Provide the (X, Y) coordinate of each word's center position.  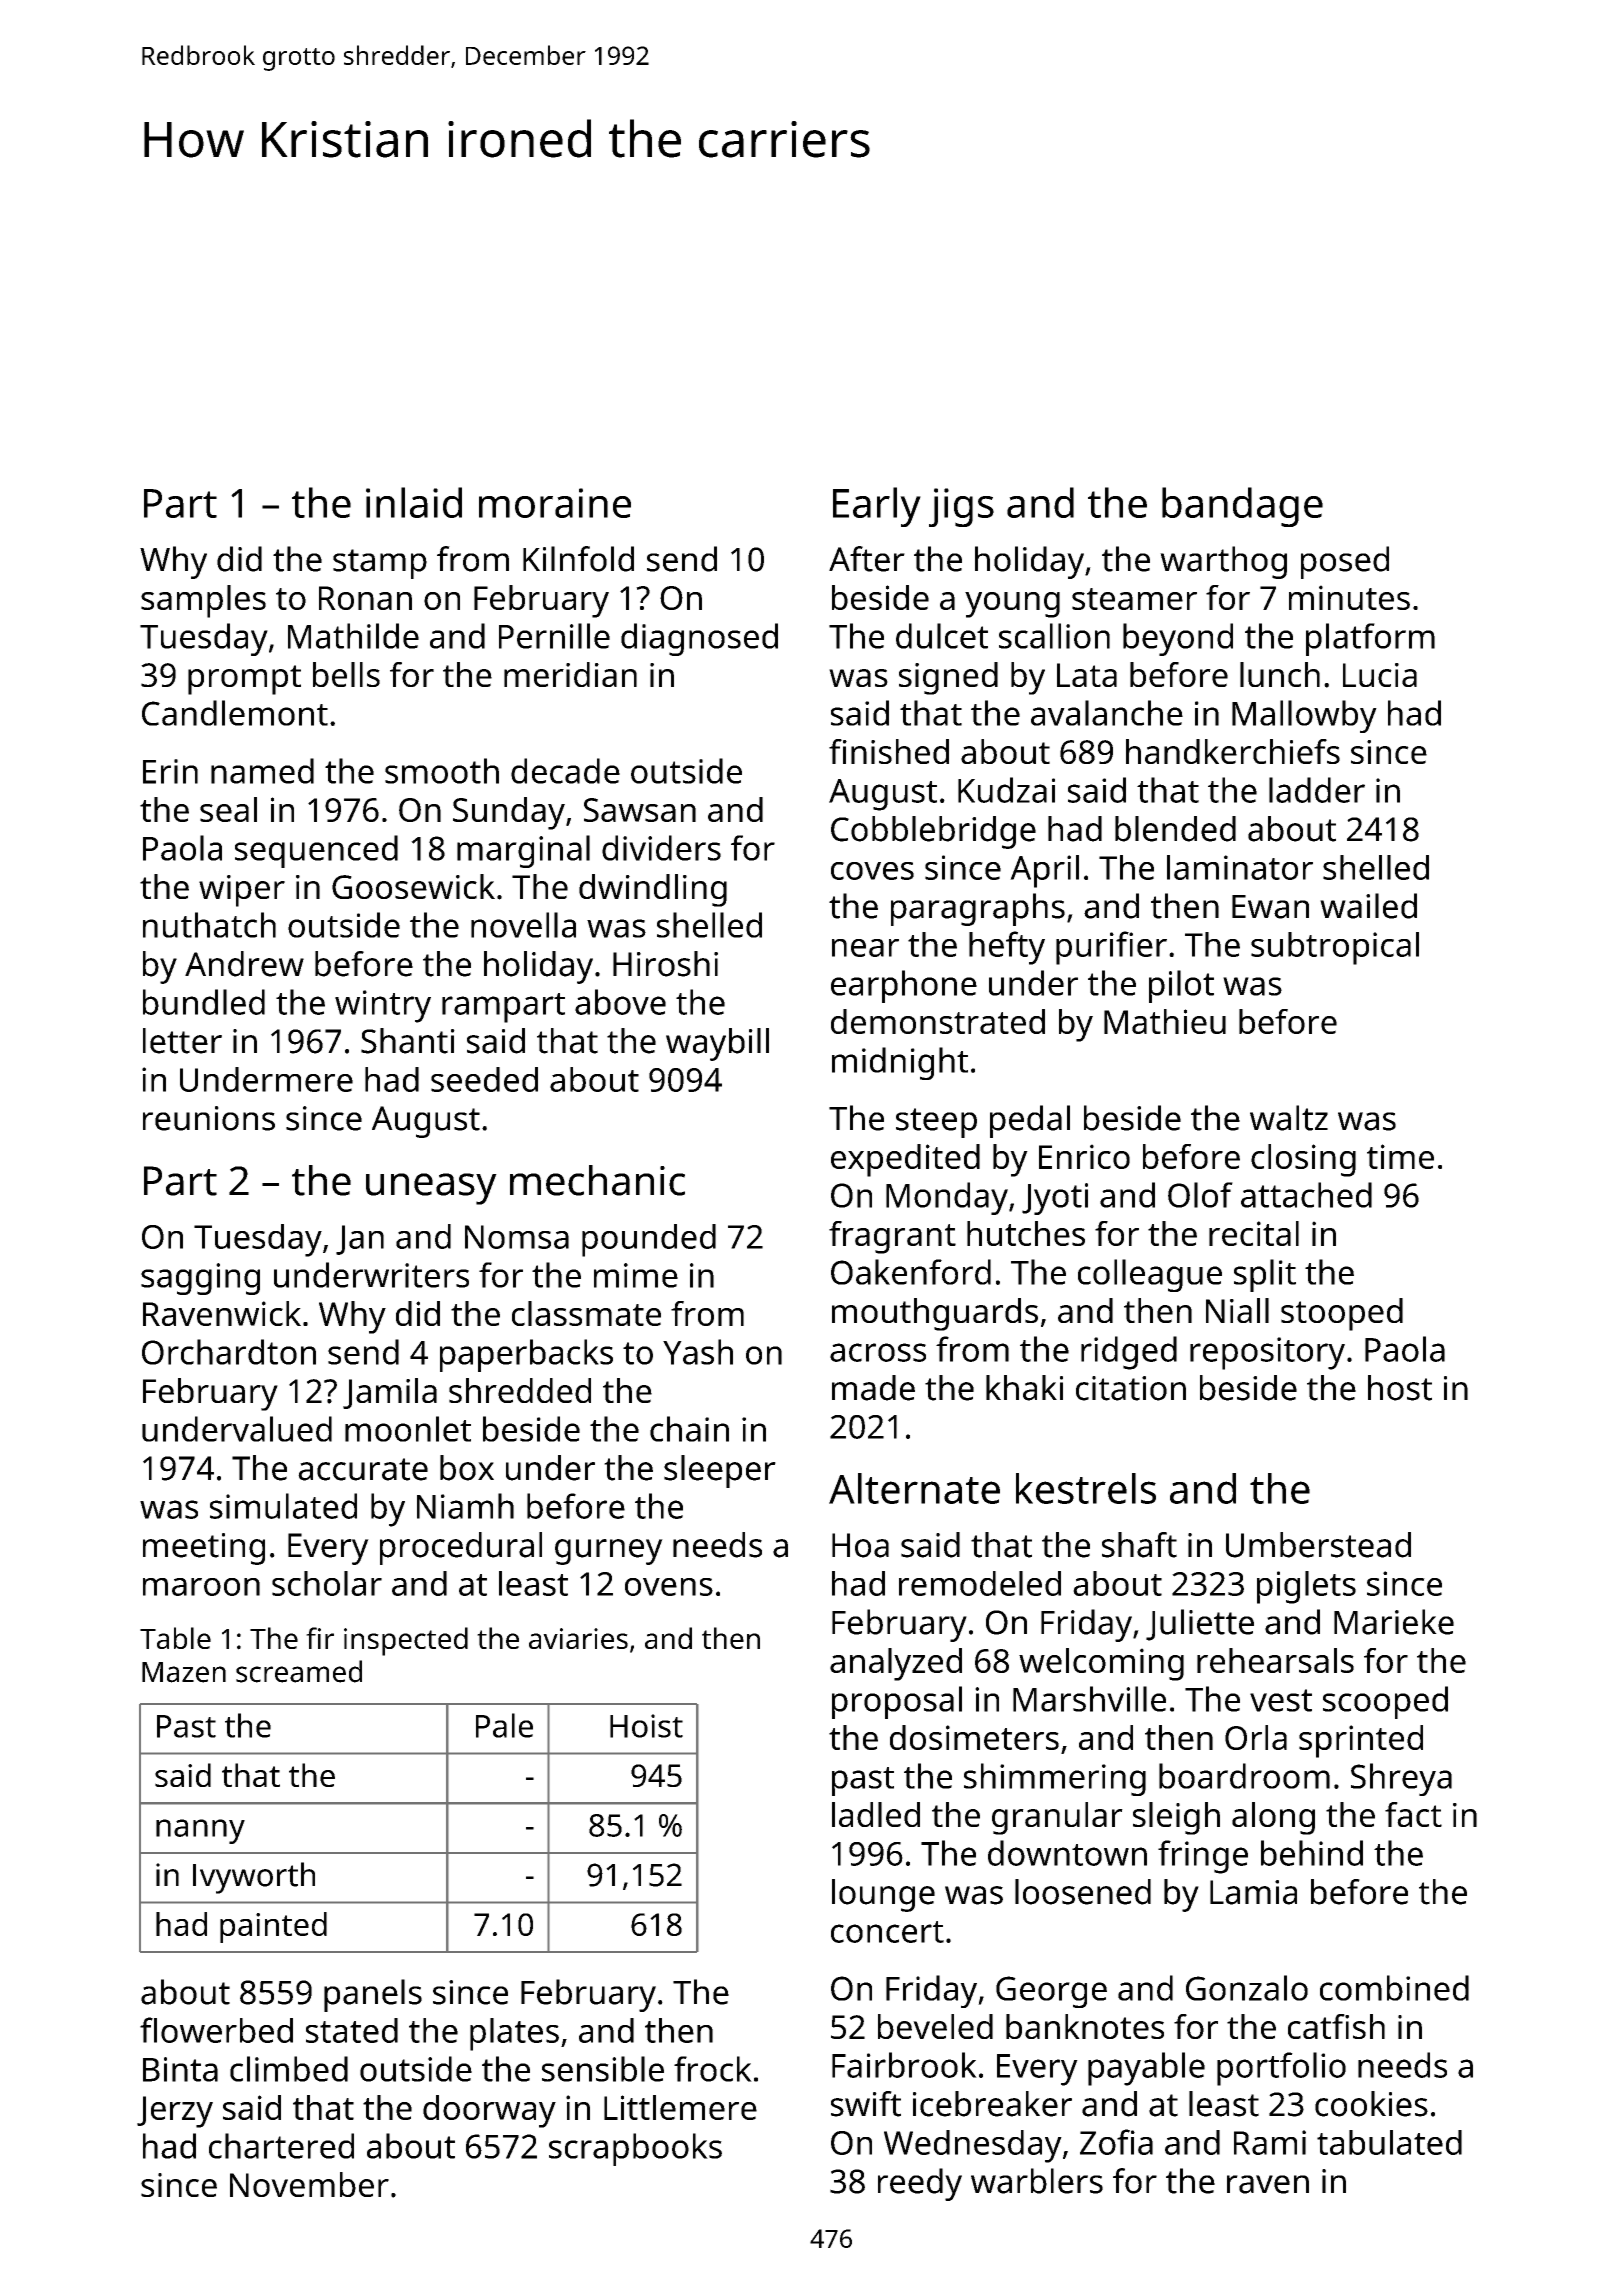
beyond (1178, 639)
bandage (1242, 507)
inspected (406, 1641)
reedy (920, 2184)
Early (877, 507)
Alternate (914, 1488)
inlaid (414, 502)
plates (514, 2034)
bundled (204, 1002)
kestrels (1086, 1488)
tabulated (1389, 2142)
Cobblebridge (933, 832)
